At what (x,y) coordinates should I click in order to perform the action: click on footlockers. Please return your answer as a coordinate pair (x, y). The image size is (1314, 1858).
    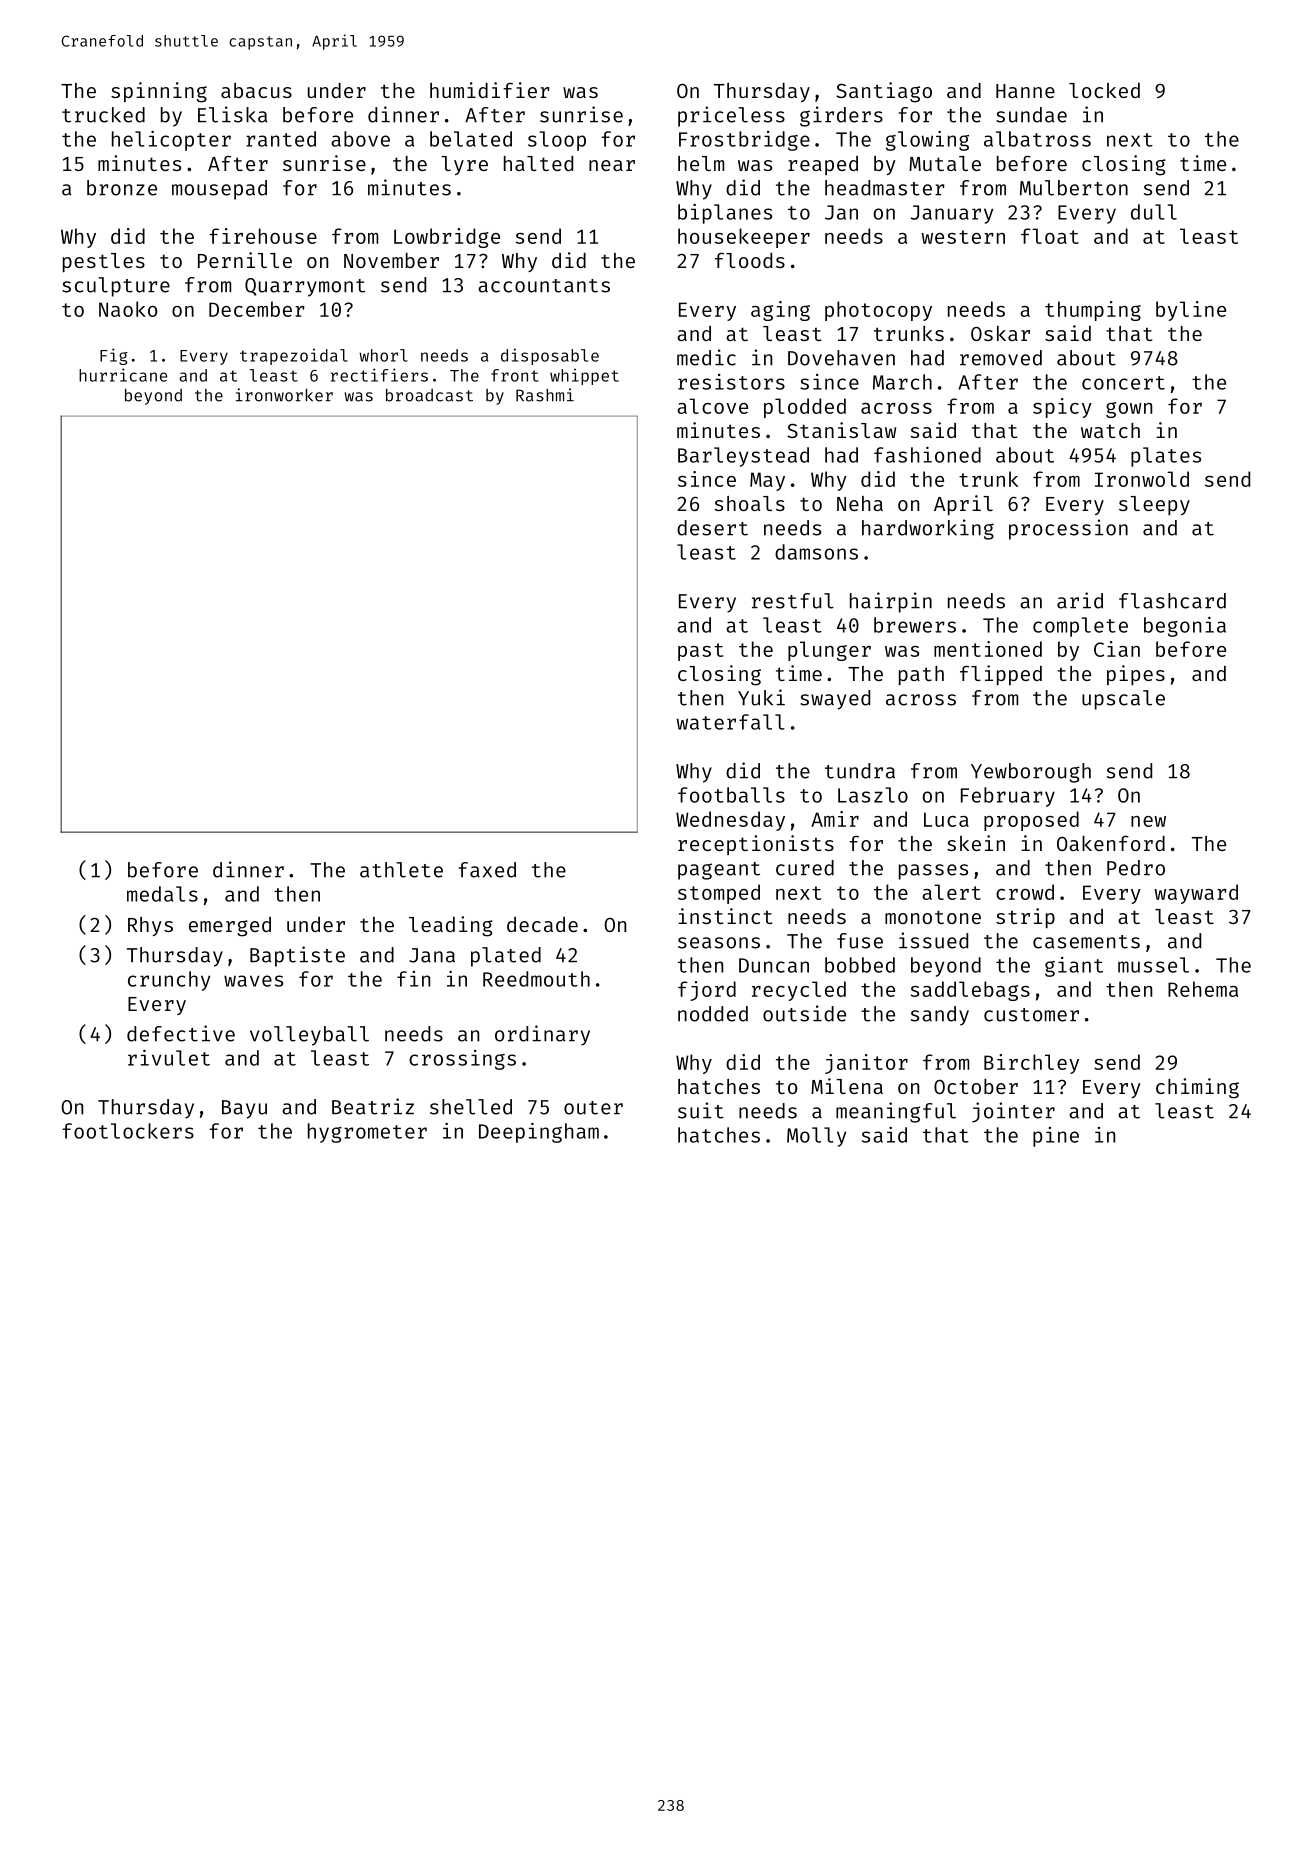
    Looking at the image, I should click on (128, 1131).
